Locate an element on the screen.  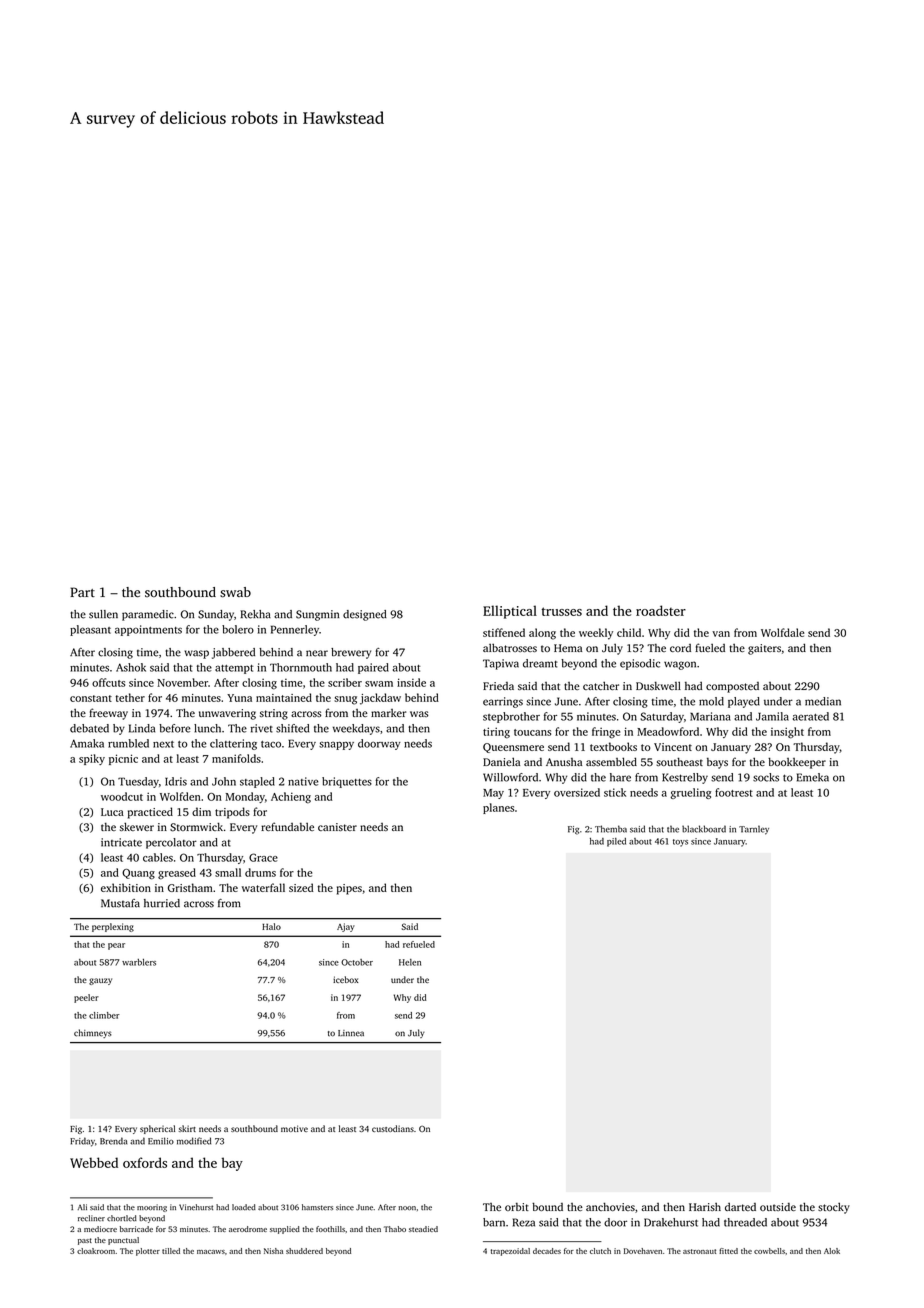
swab is located at coordinates (235, 592).
